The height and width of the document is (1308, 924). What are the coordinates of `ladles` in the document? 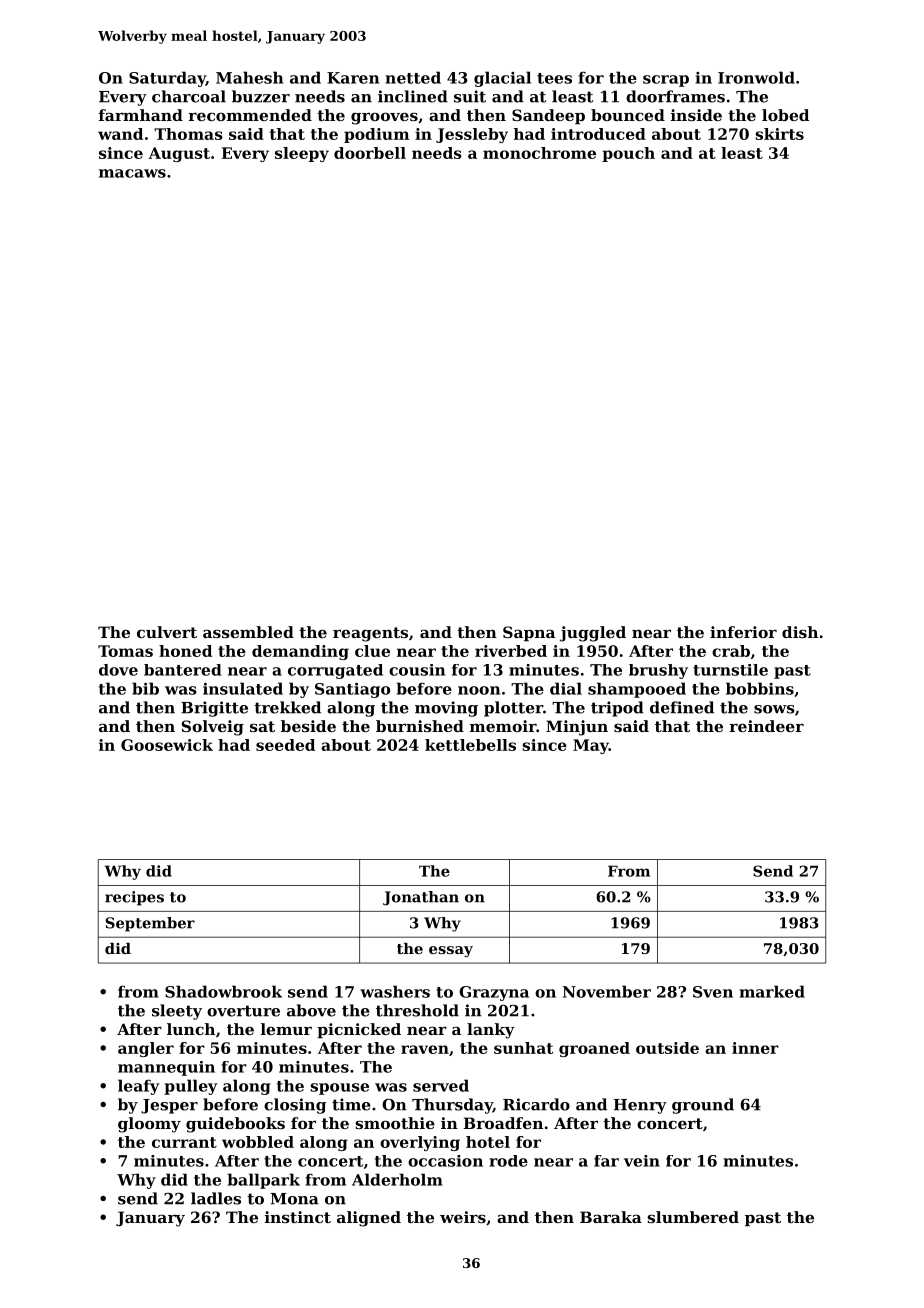 It's located at (216, 1198).
